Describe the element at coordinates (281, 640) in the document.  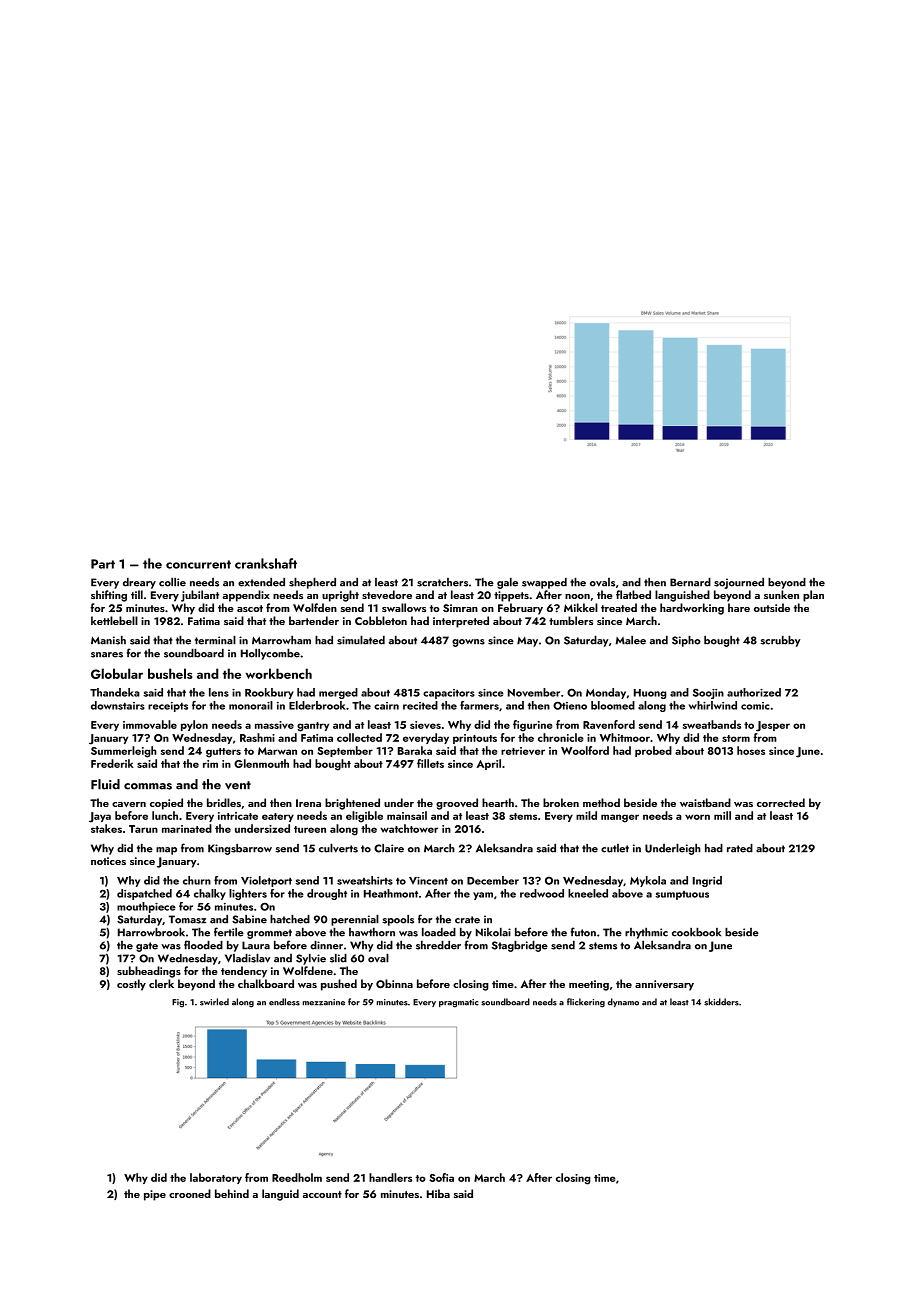
I see `Marrowham` at that location.
